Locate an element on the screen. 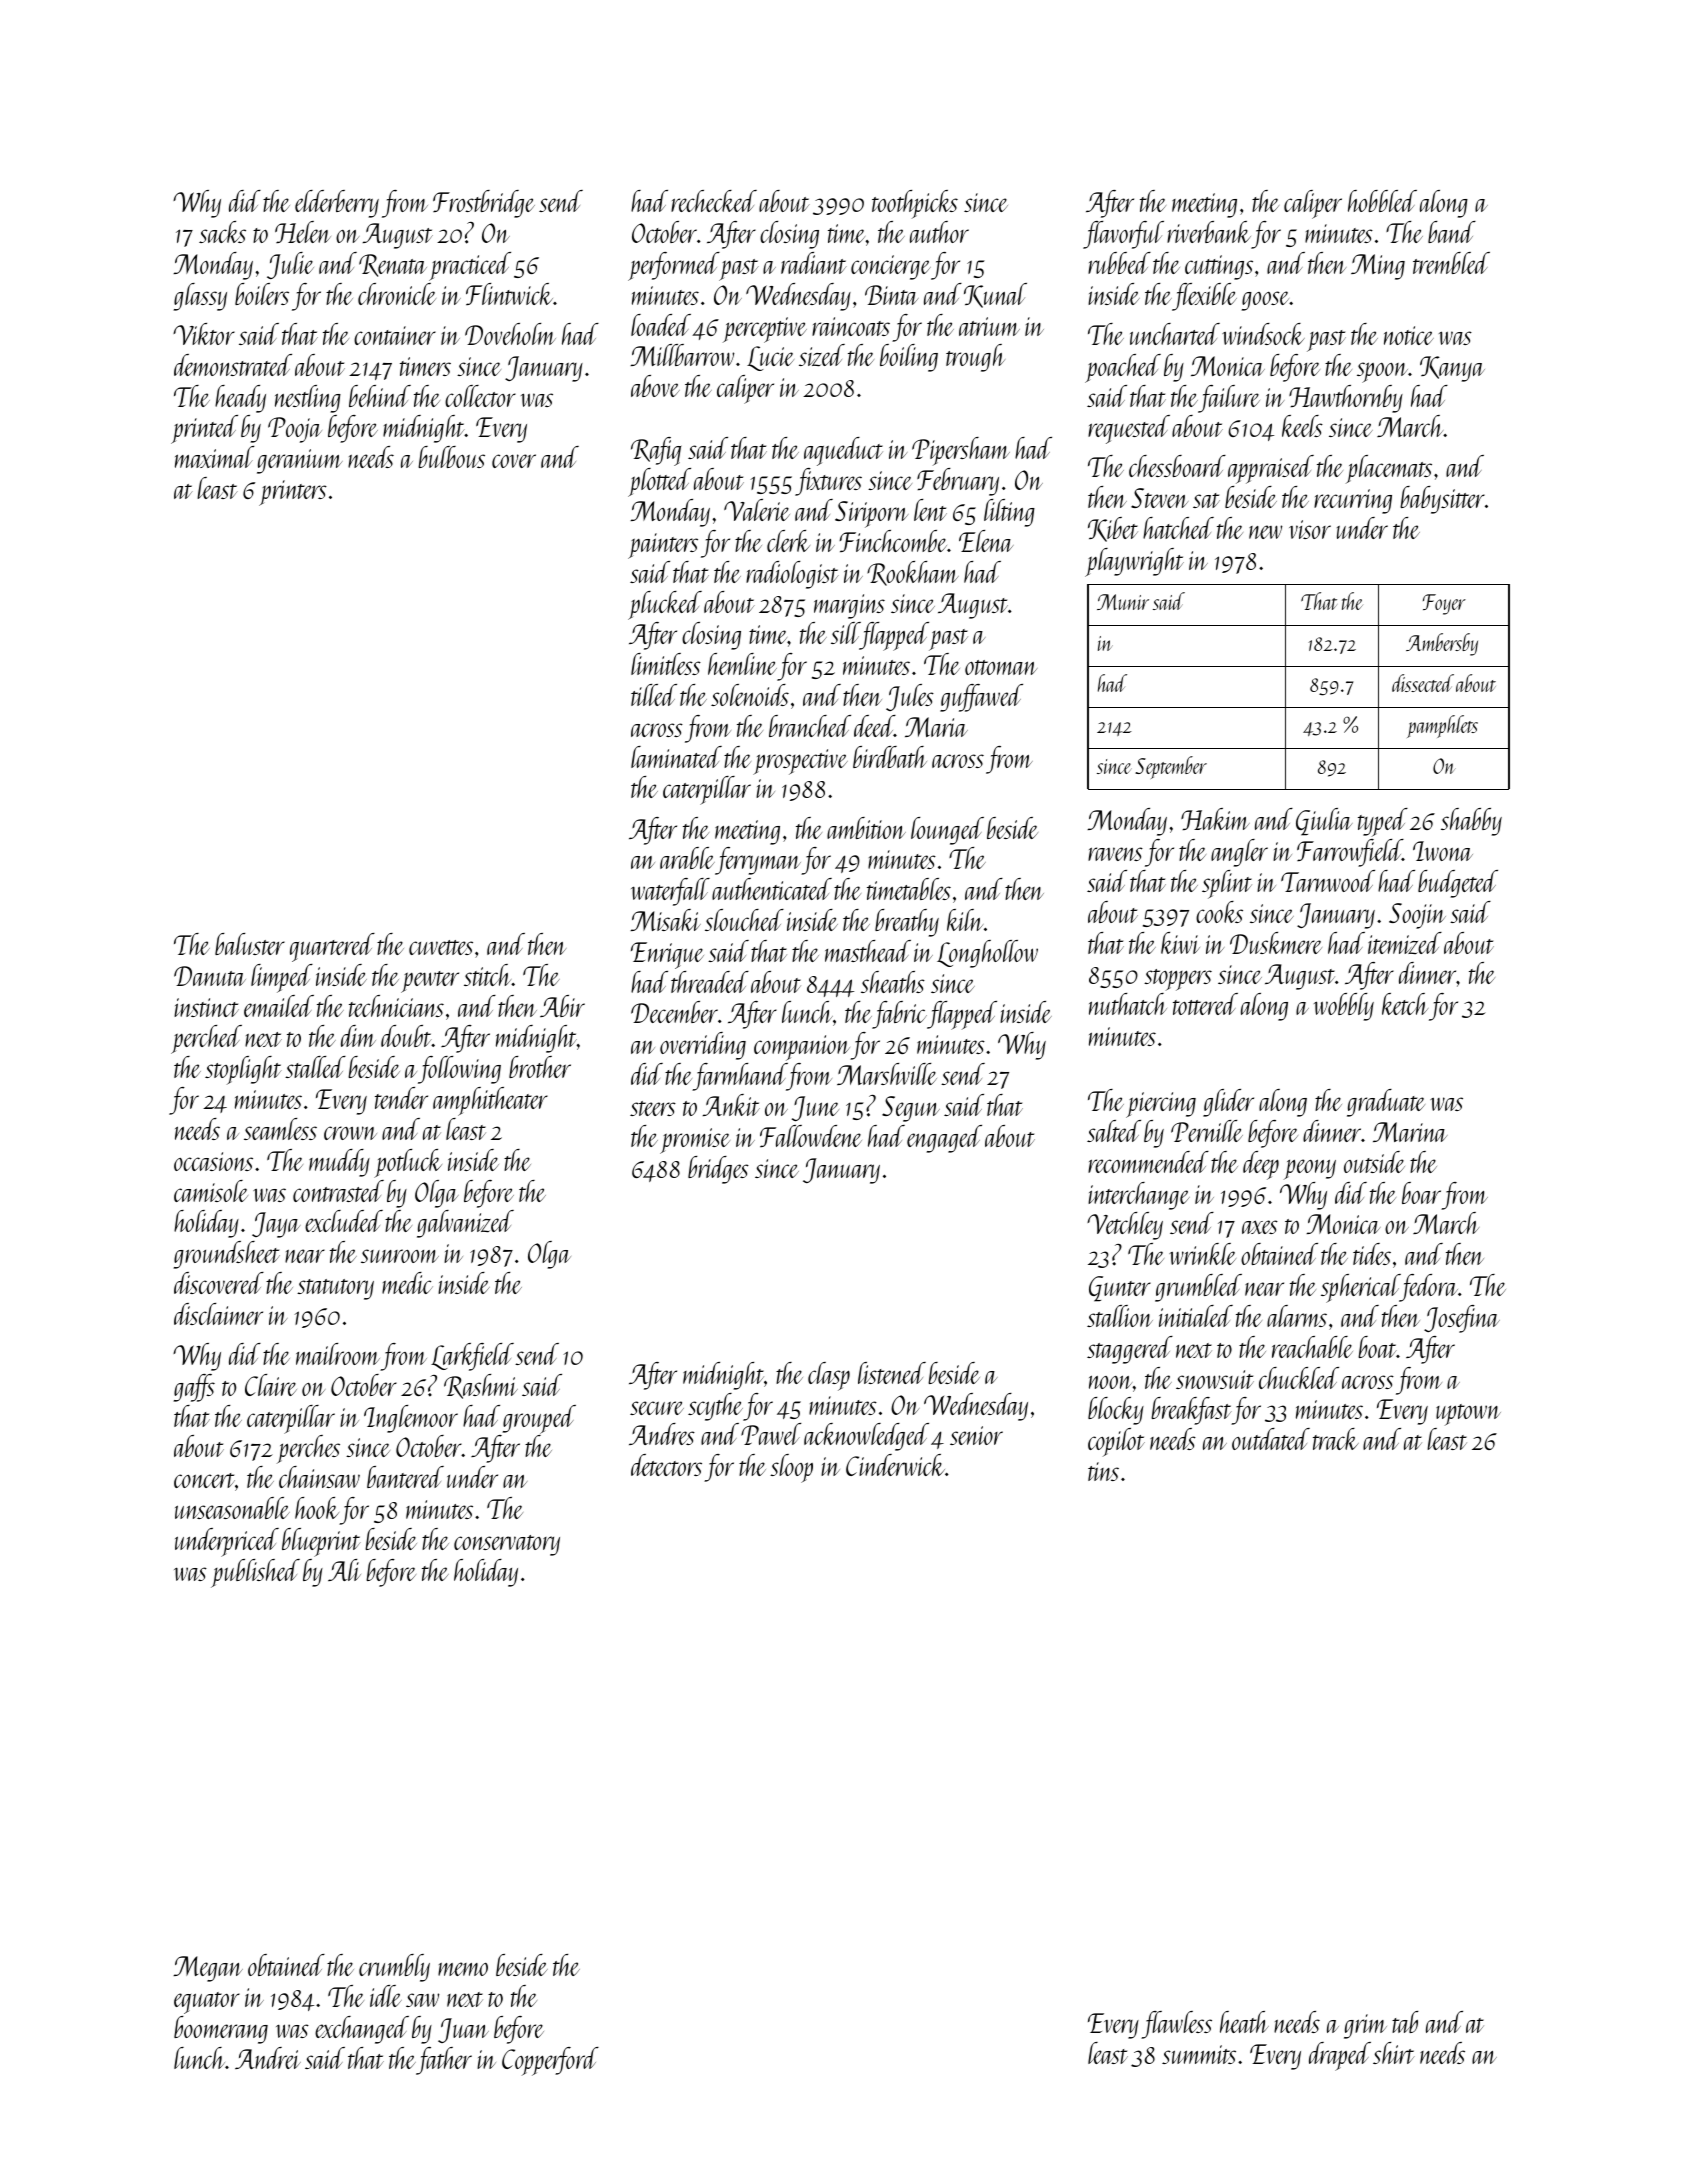 The height and width of the screenshot is (2178, 1683). elderberry is located at coordinates (337, 204).
